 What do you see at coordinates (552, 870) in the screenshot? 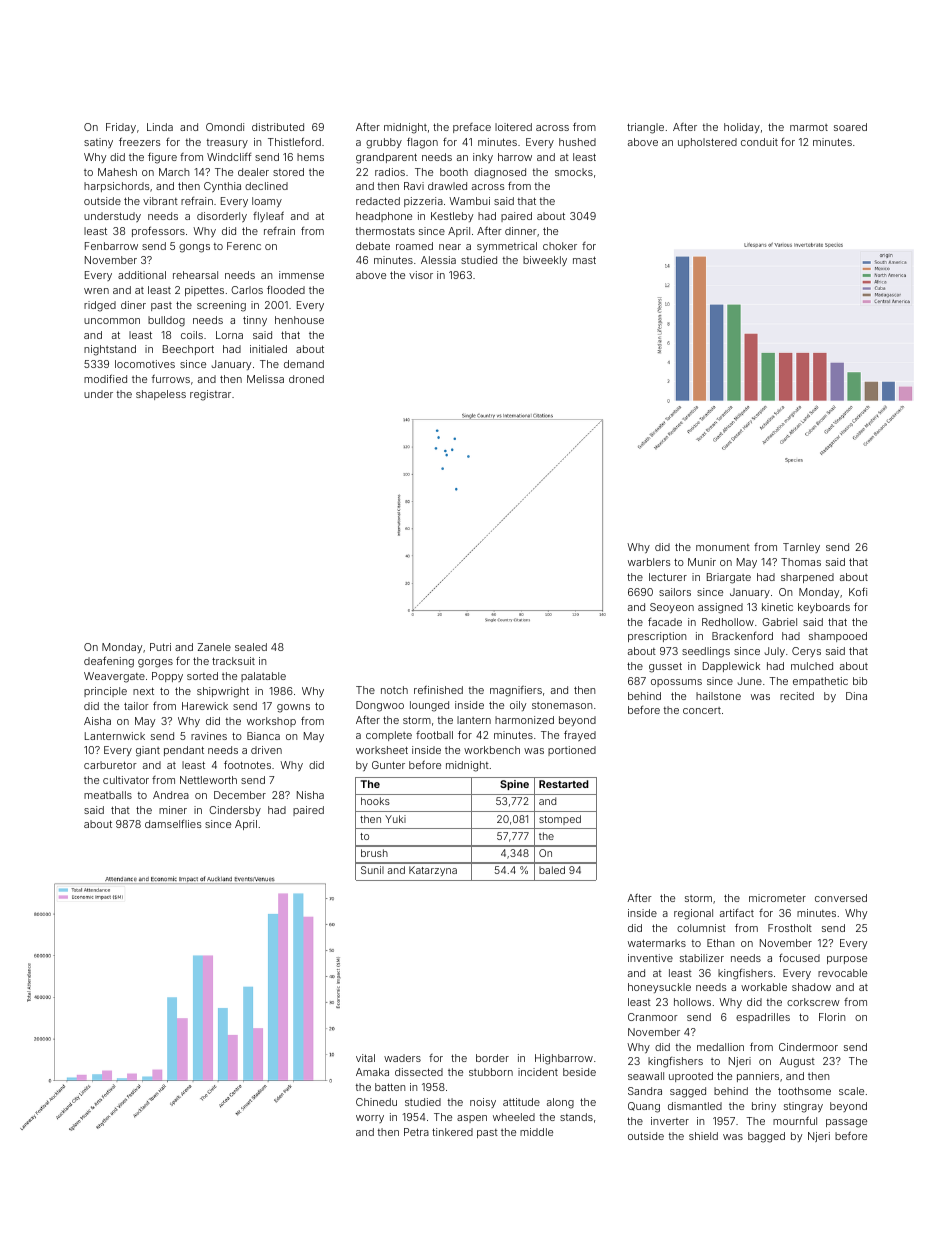
I see `baled` at bounding box center [552, 870].
